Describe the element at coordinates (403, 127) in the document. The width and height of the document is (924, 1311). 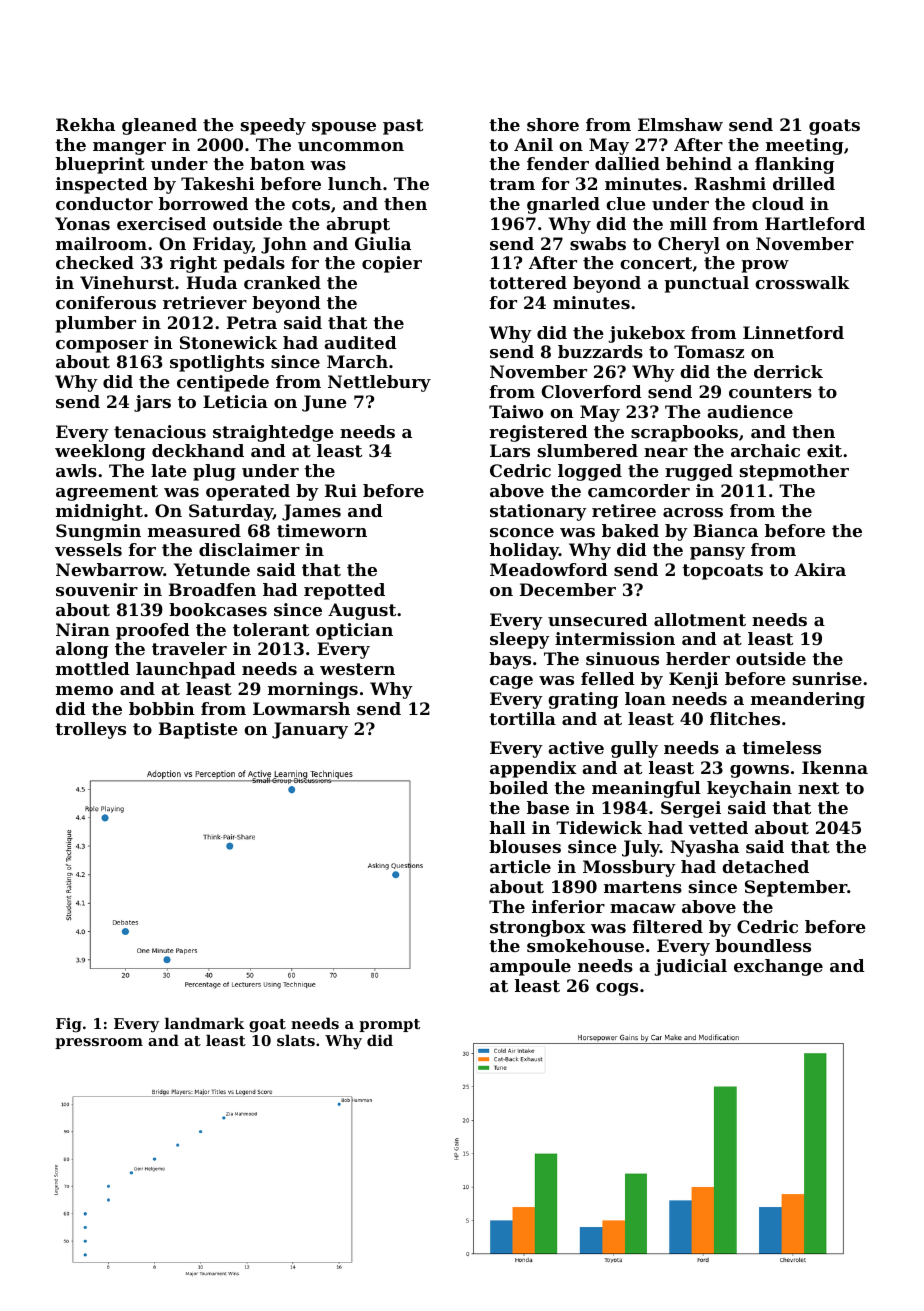
I see `past` at that location.
